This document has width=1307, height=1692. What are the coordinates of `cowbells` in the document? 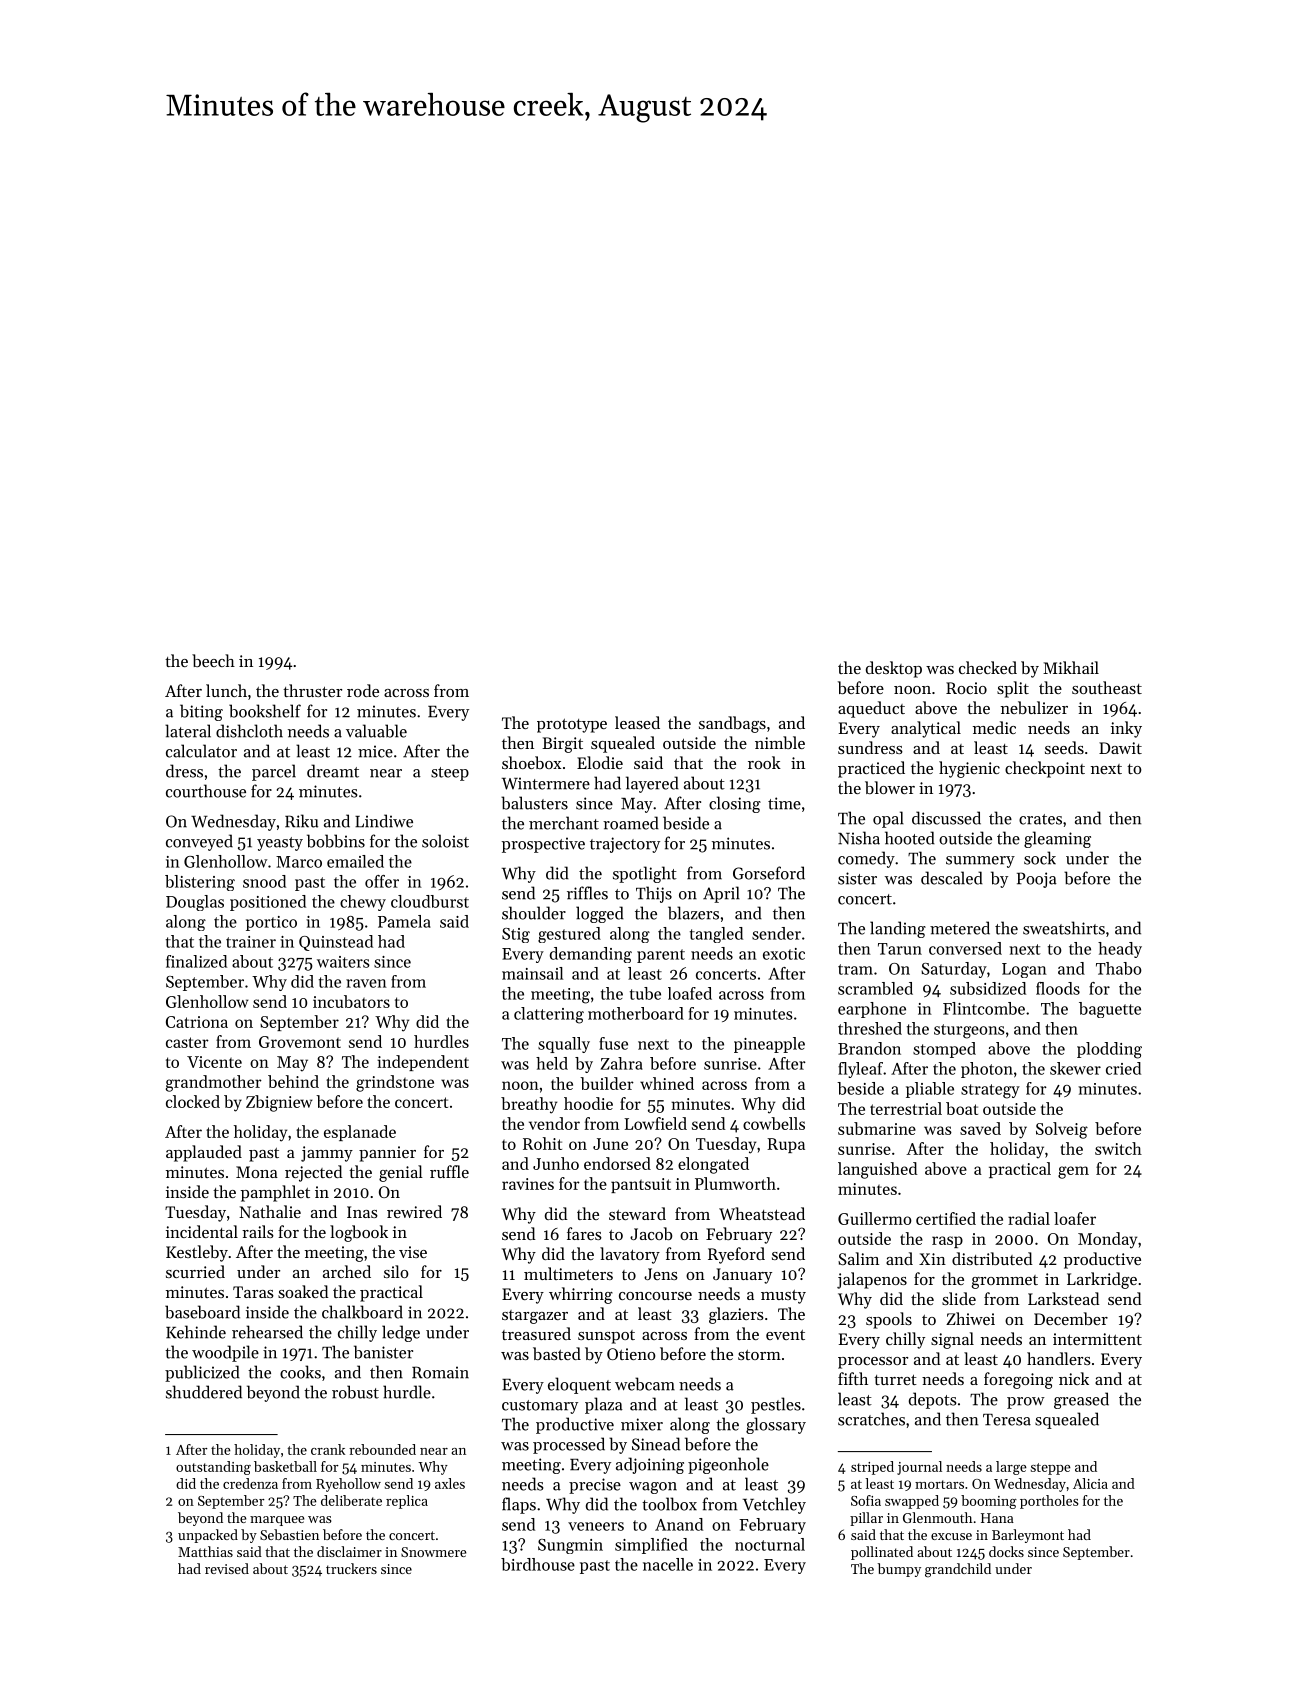 It's located at (774, 1123).
